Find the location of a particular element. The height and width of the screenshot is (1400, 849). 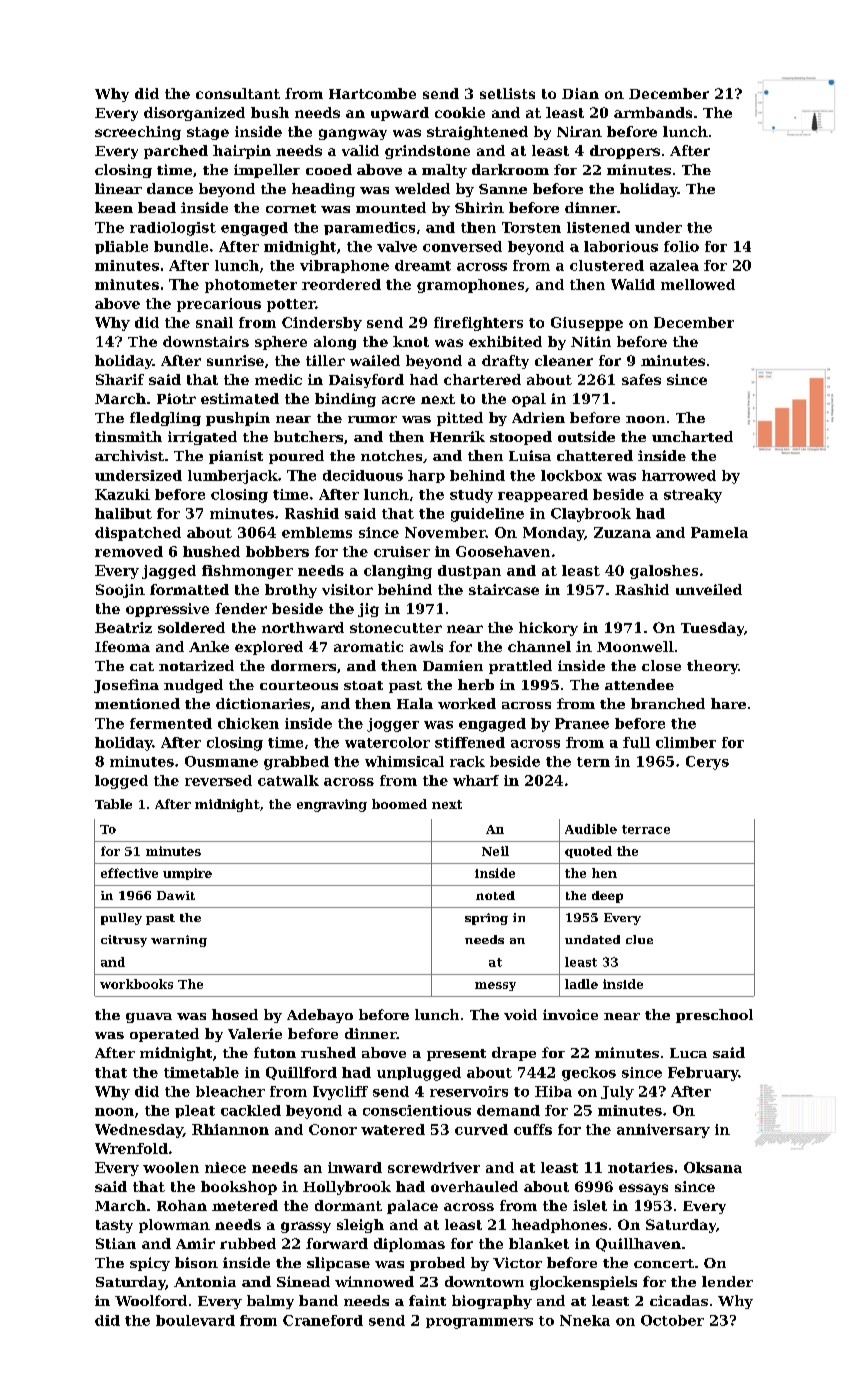

lumberjack is located at coordinates (233, 477).
